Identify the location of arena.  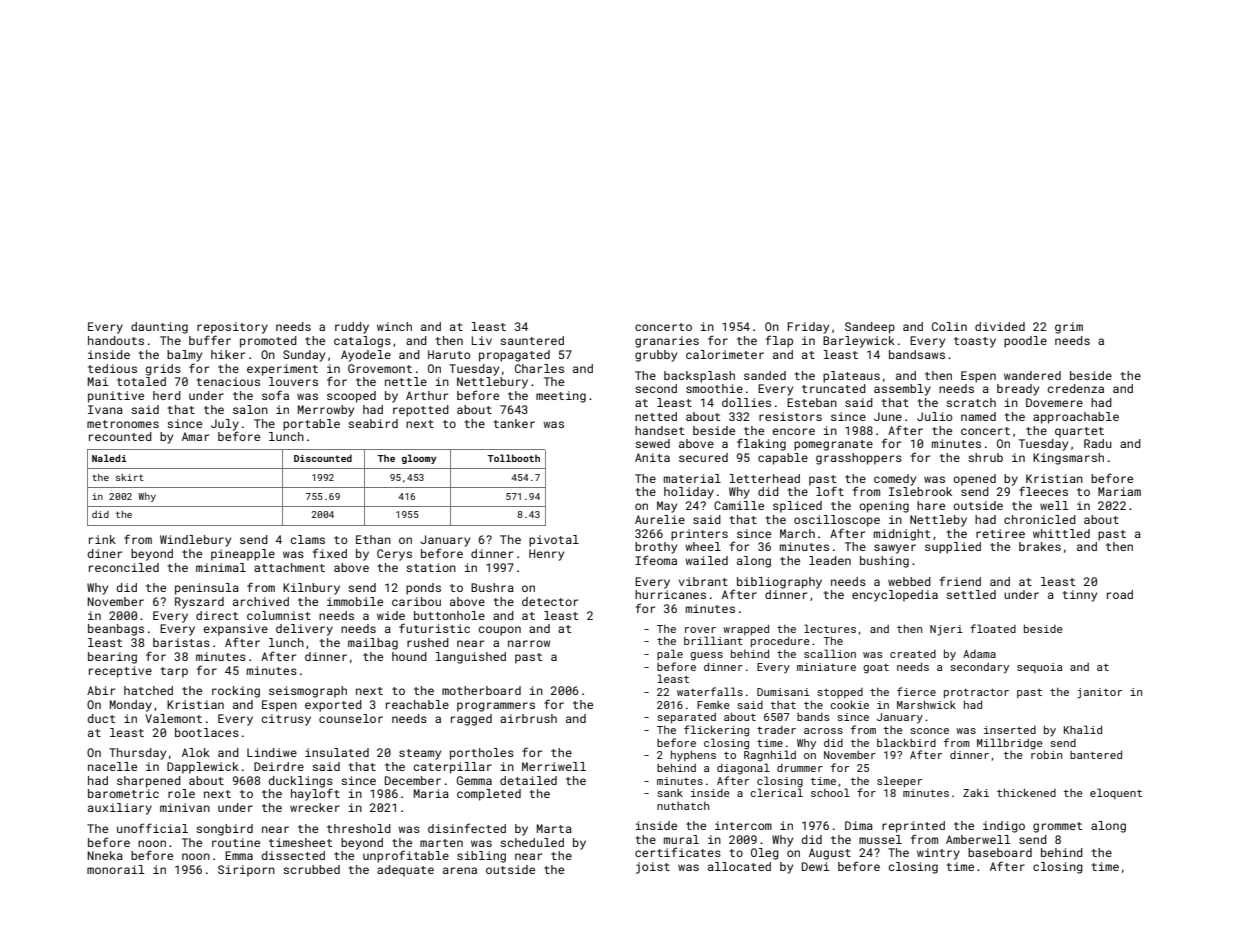
(460, 870).
